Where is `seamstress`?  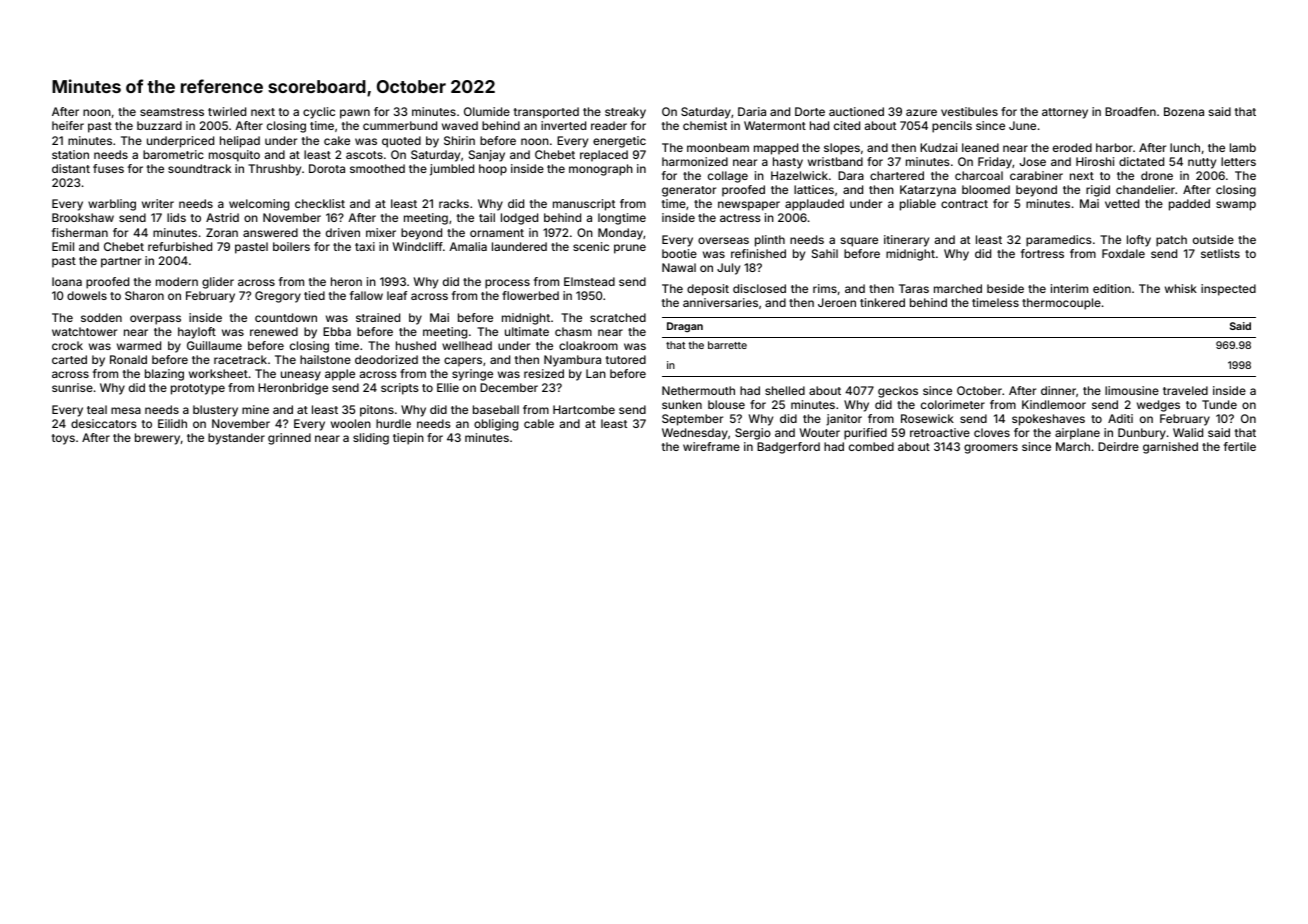
seamstress is located at coordinates (172, 112).
